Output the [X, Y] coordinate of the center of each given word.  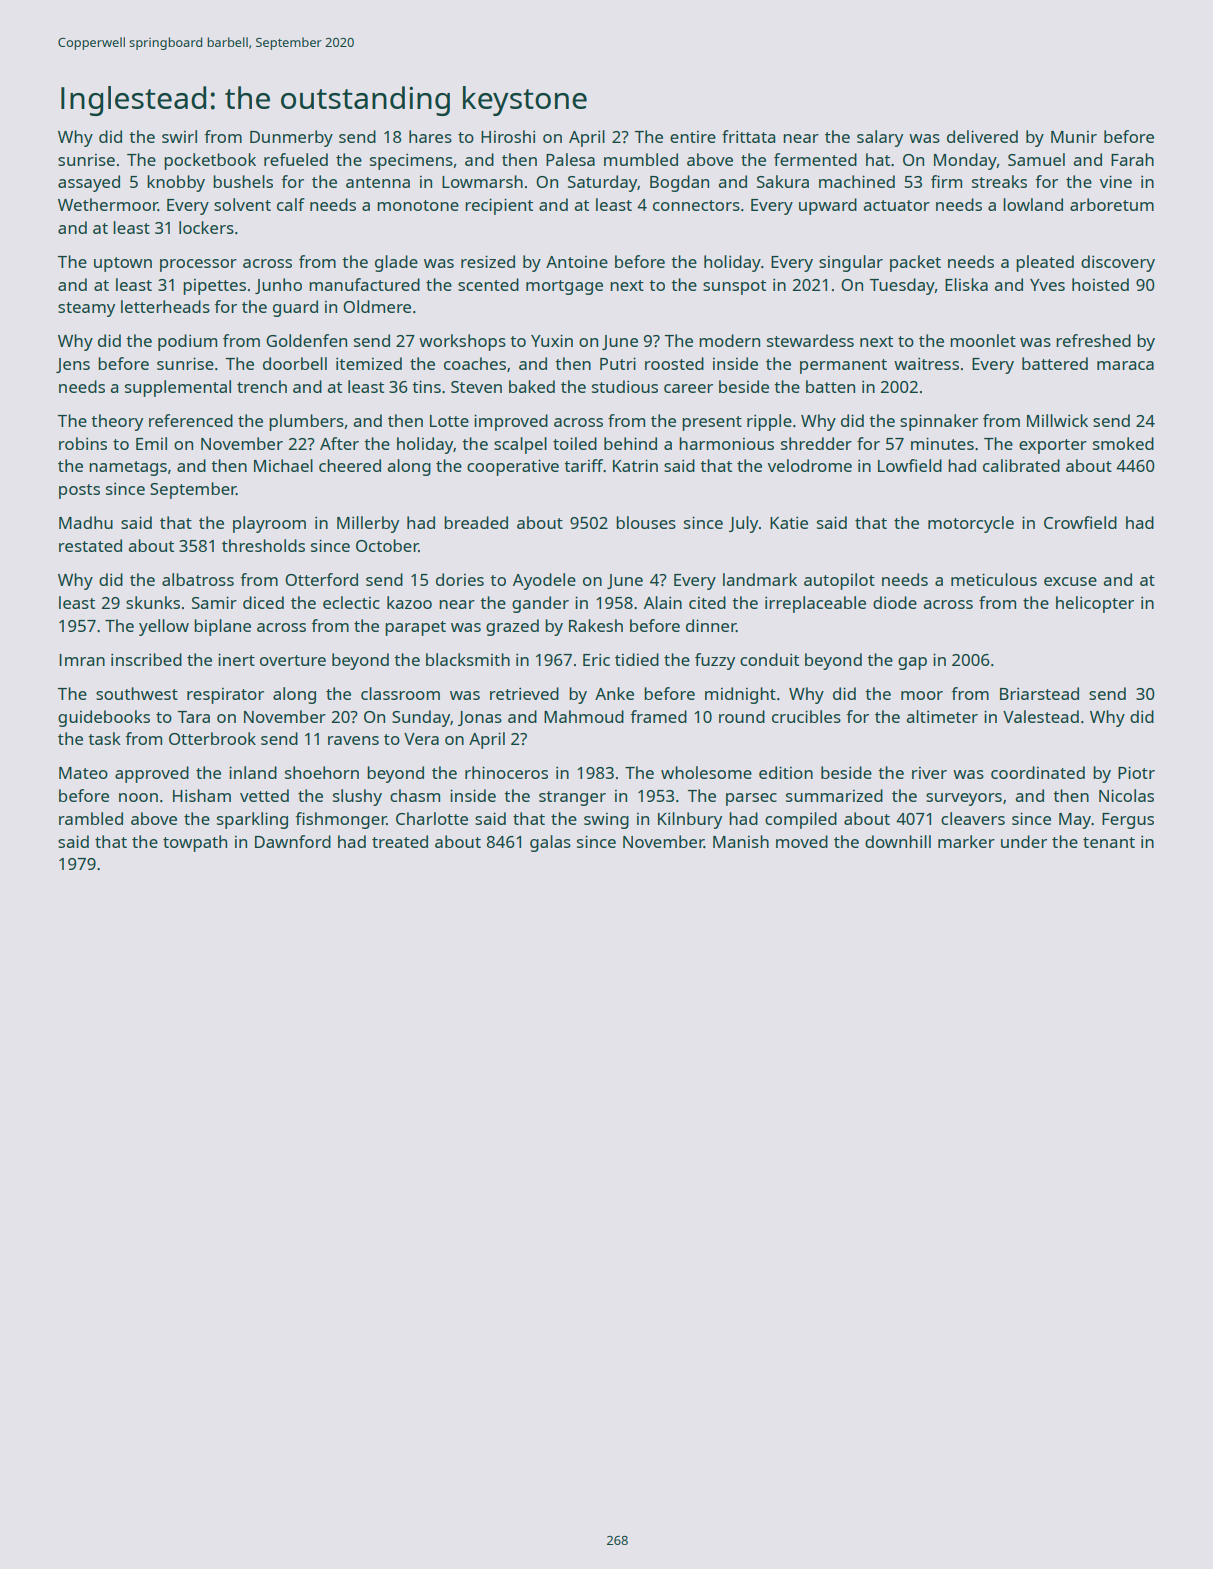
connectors [696, 205]
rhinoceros [506, 772]
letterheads [165, 306]
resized [488, 261]
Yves [1047, 285]
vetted [264, 795]
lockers [206, 227]
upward [828, 206]
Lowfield [910, 465]
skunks [153, 602]
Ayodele [544, 581]
